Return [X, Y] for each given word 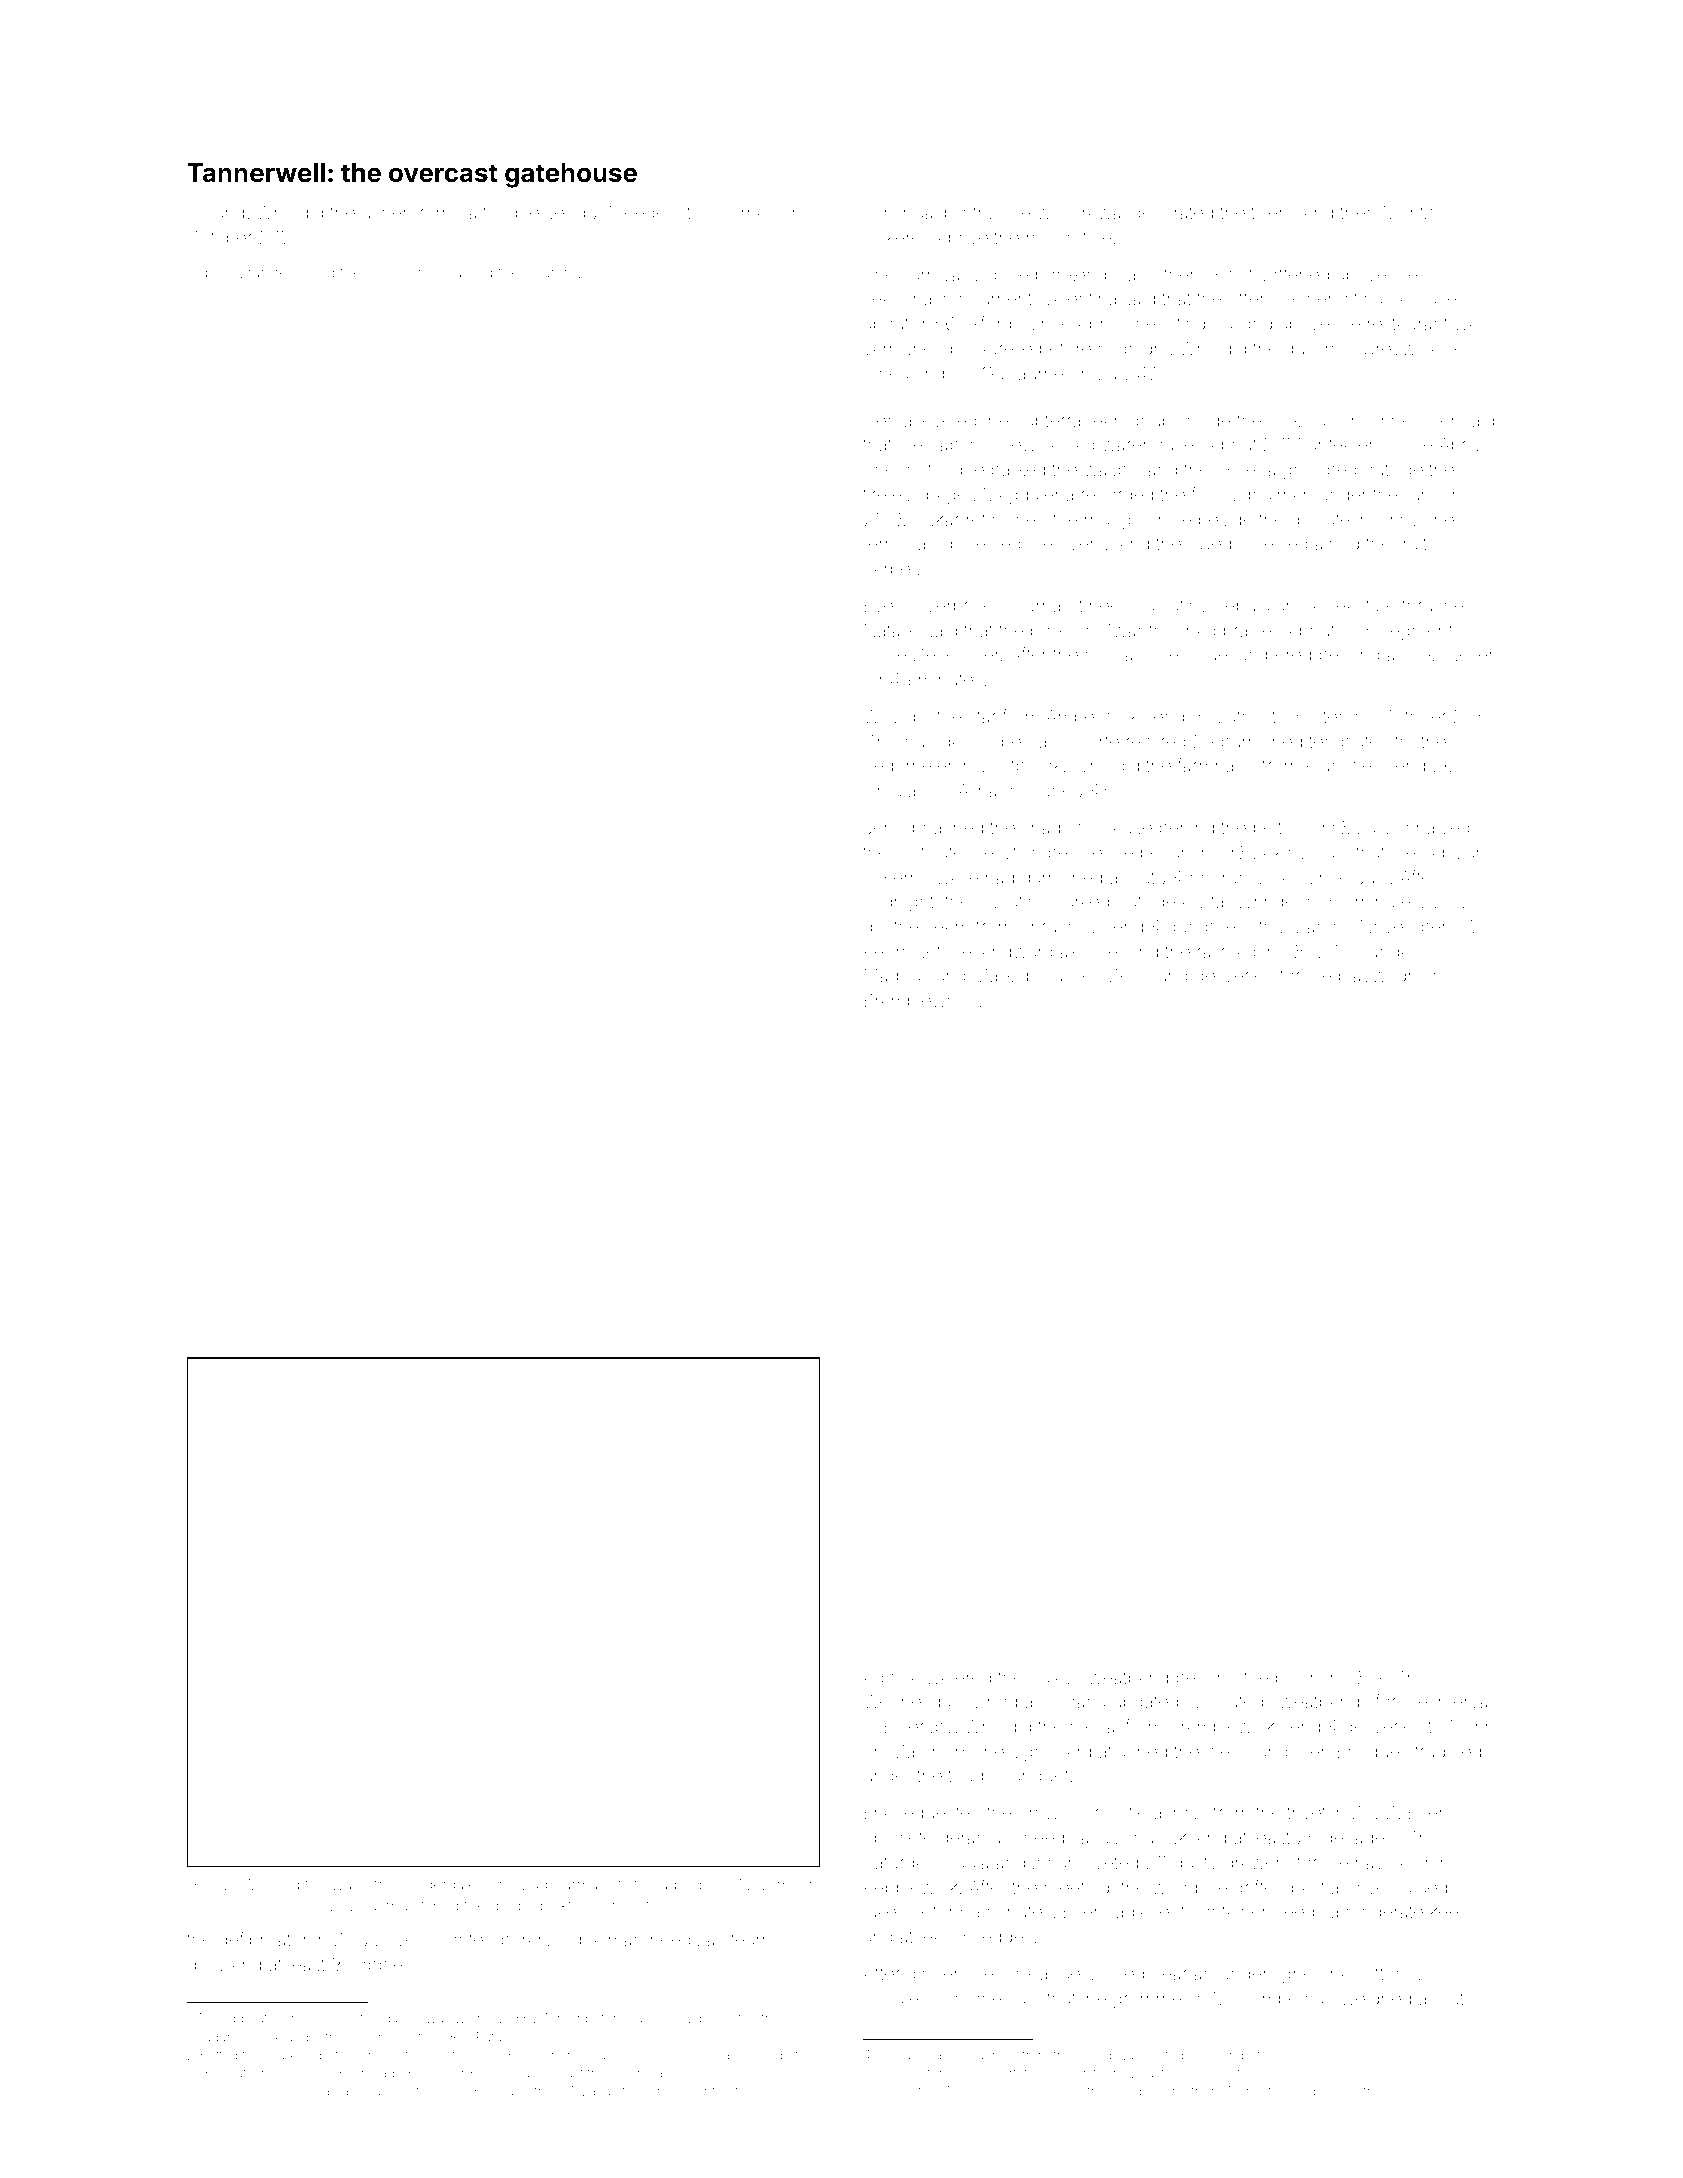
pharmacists [587, 1886]
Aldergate [443, 1886]
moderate [1385, 1911]
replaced [305, 275]
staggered [646, 2092]
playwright [1380, 977]
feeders [650, 212]
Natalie [892, 630]
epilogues [469, 2092]
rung [1423, 497]
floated [1288, 2090]
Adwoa [891, 1677]
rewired [1156, 743]
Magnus [897, 977]
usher [385, 213]
